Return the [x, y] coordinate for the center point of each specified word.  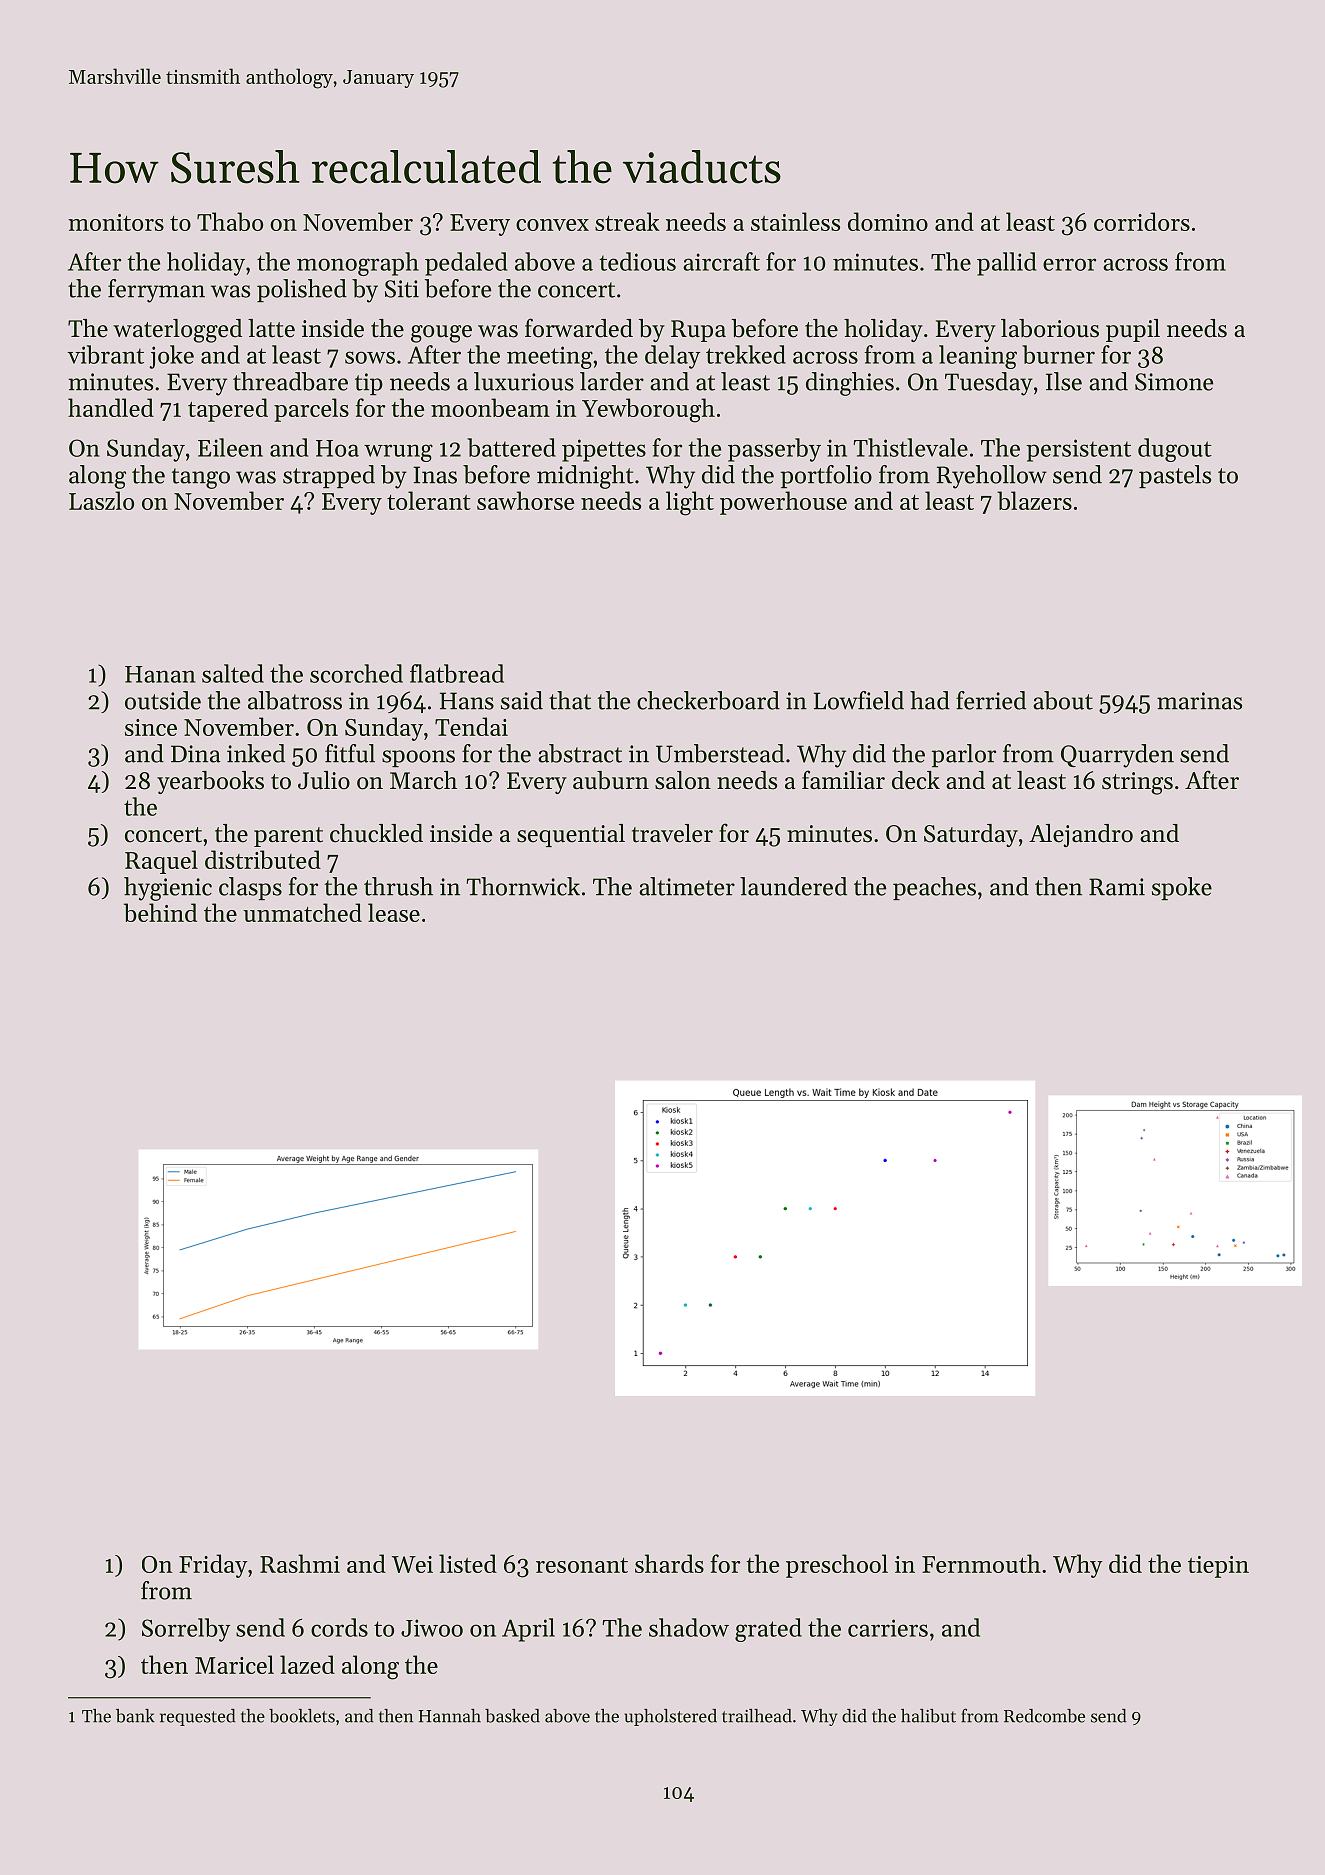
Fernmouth [981, 1563]
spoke [1182, 888]
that [570, 700]
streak [627, 221]
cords [339, 1627]
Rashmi [300, 1563]
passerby [774, 450]
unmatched [302, 912]
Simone [1174, 382]
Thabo [230, 221]
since [151, 727]
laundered [793, 886]
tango [201, 478]
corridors [1142, 221]
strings [1137, 783]
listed [468, 1563]
